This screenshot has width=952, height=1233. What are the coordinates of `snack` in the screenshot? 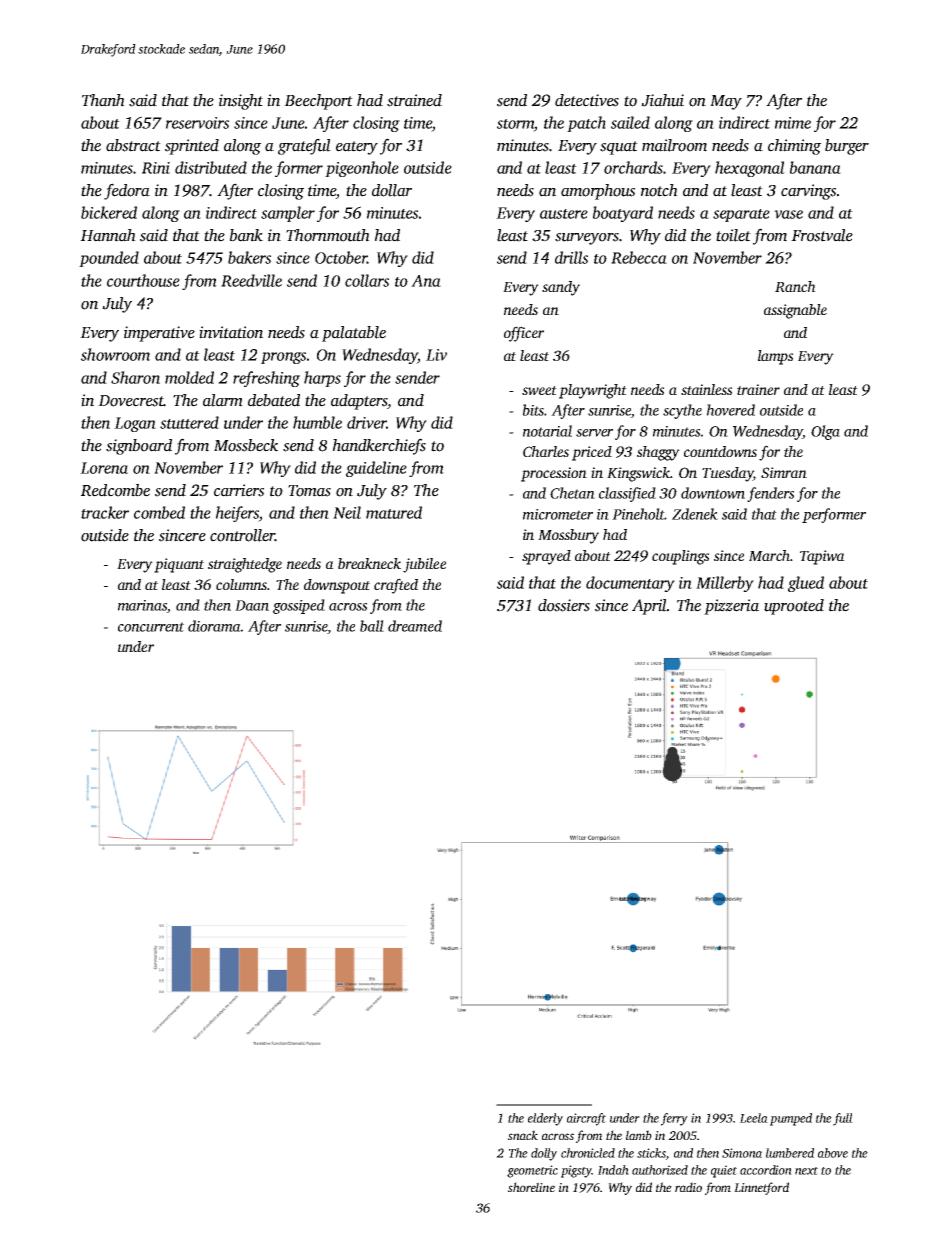 It's located at (523, 1135).
